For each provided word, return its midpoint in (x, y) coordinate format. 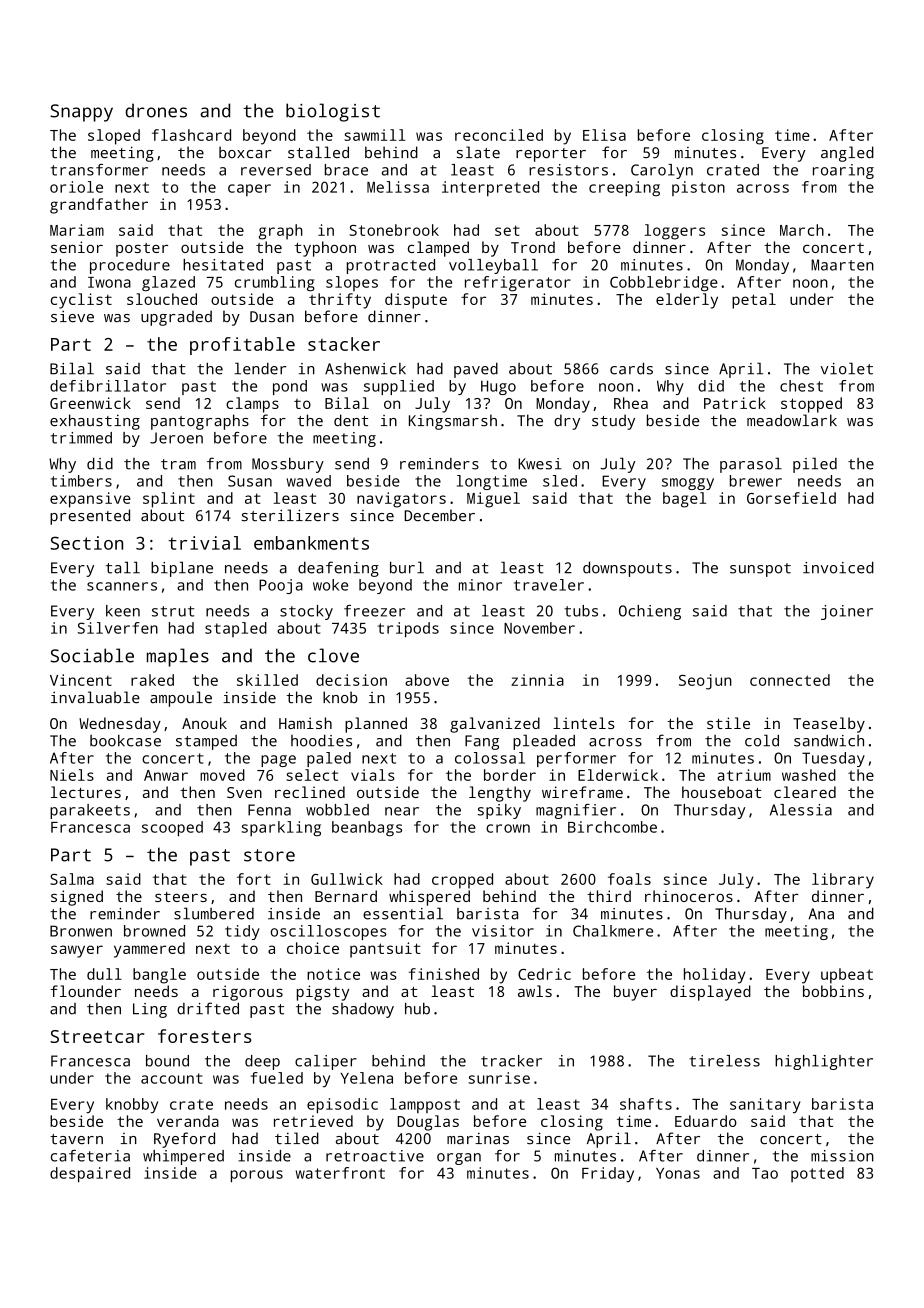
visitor (503, 931)
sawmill (375, 135)
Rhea (631, 403)
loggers (674, 232)
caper (249, 190)
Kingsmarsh (453, 422)
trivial (204, 543)
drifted (208, 1008)
